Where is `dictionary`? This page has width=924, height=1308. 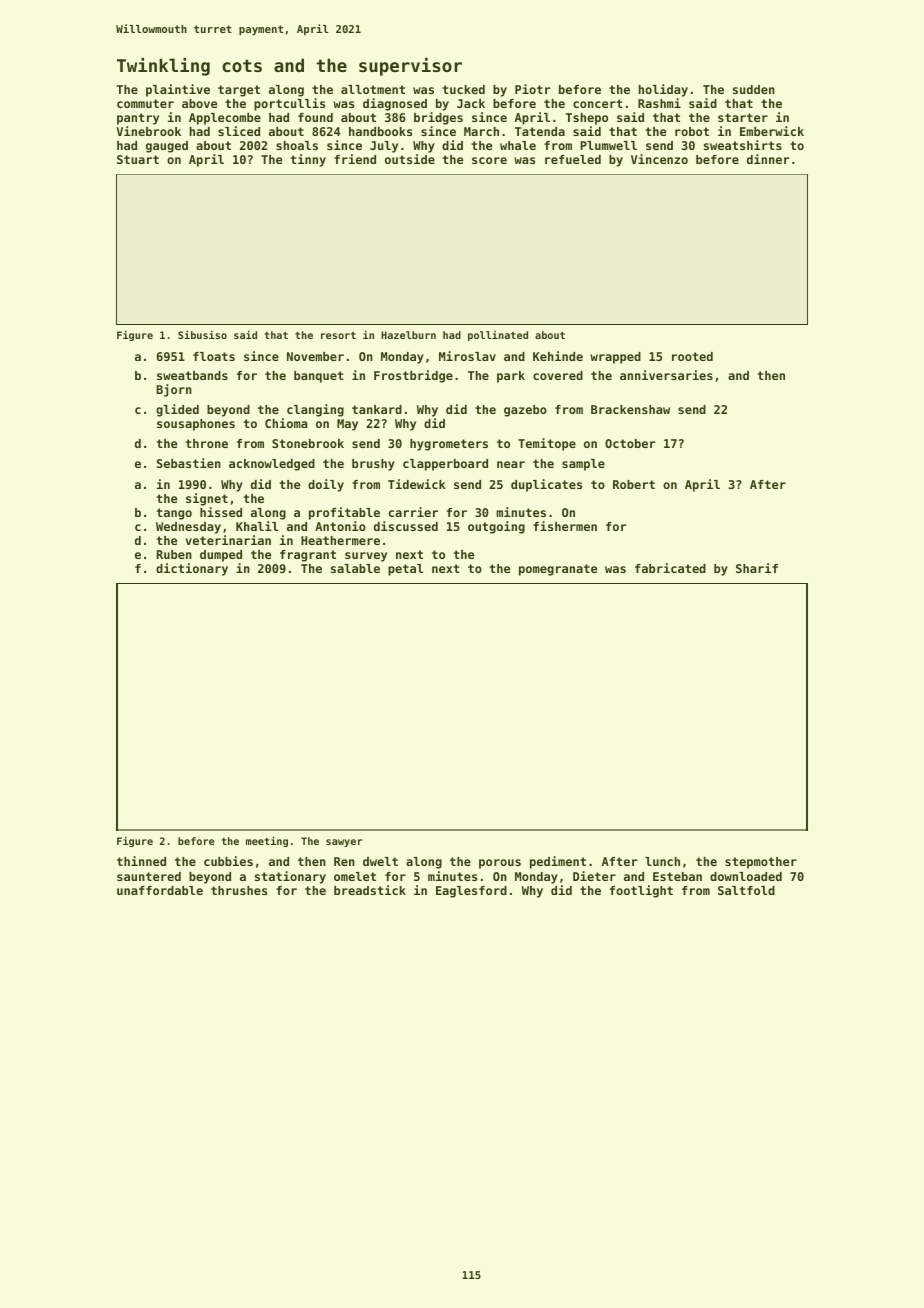 dictionary is located at coordinates (192, 569).
